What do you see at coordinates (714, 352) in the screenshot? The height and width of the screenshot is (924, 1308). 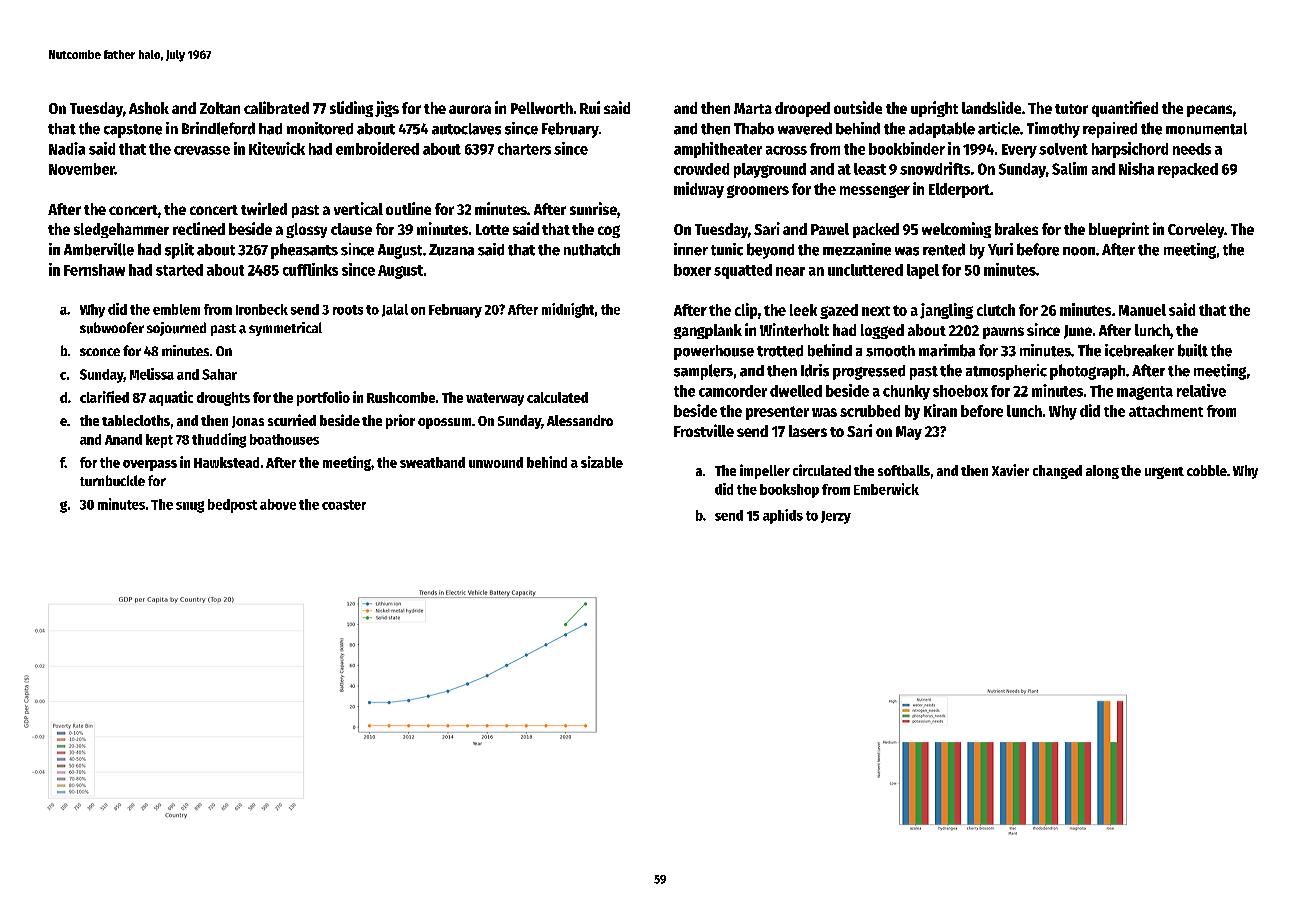 I see `powerhouse` at bounding box center [714, 352].
